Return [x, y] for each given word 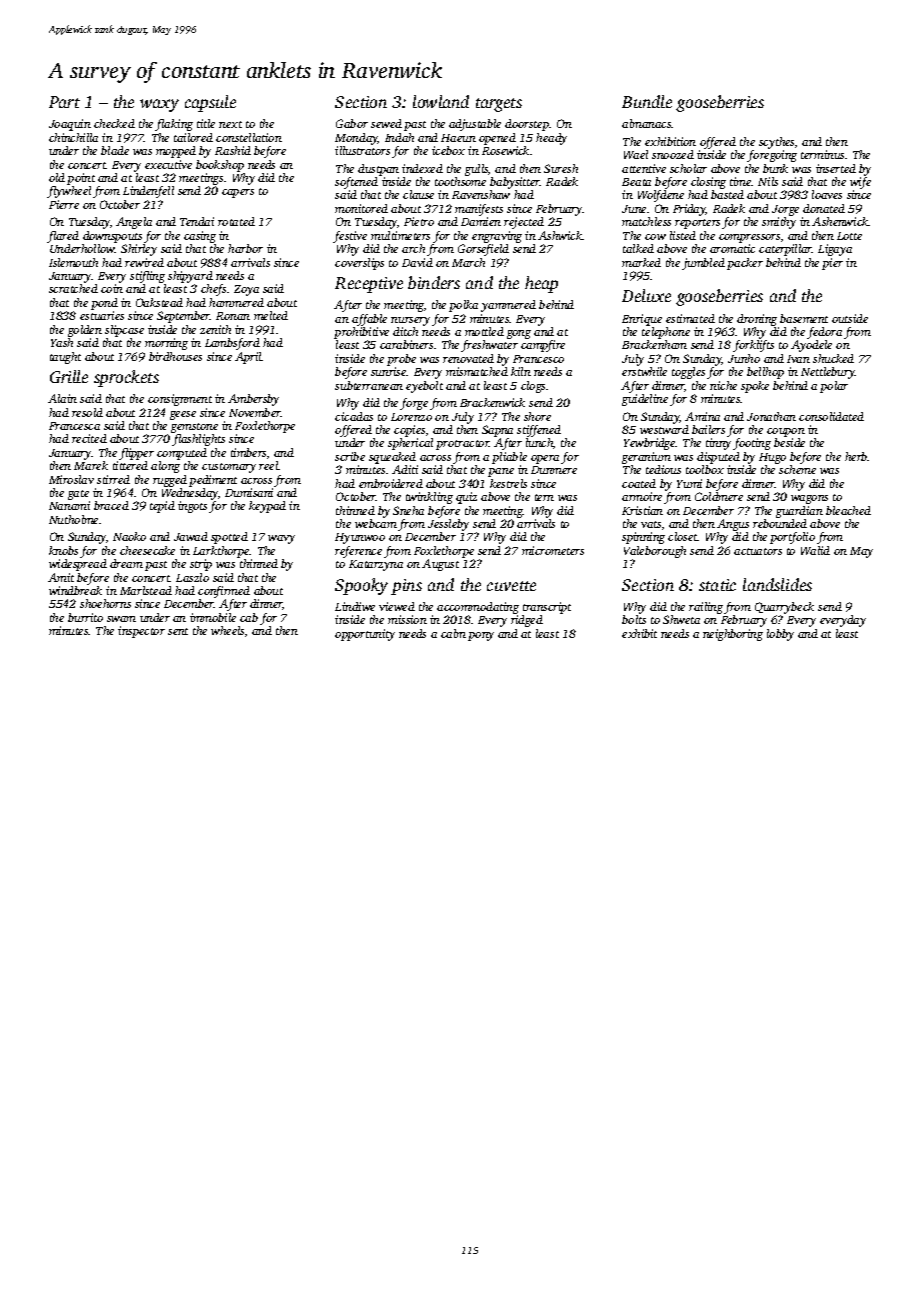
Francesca [74, 426]
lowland [441, 101]
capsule [210, 103]
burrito [85, 617]
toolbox [705, 469]
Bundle [647, 101]
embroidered [391, 483]
